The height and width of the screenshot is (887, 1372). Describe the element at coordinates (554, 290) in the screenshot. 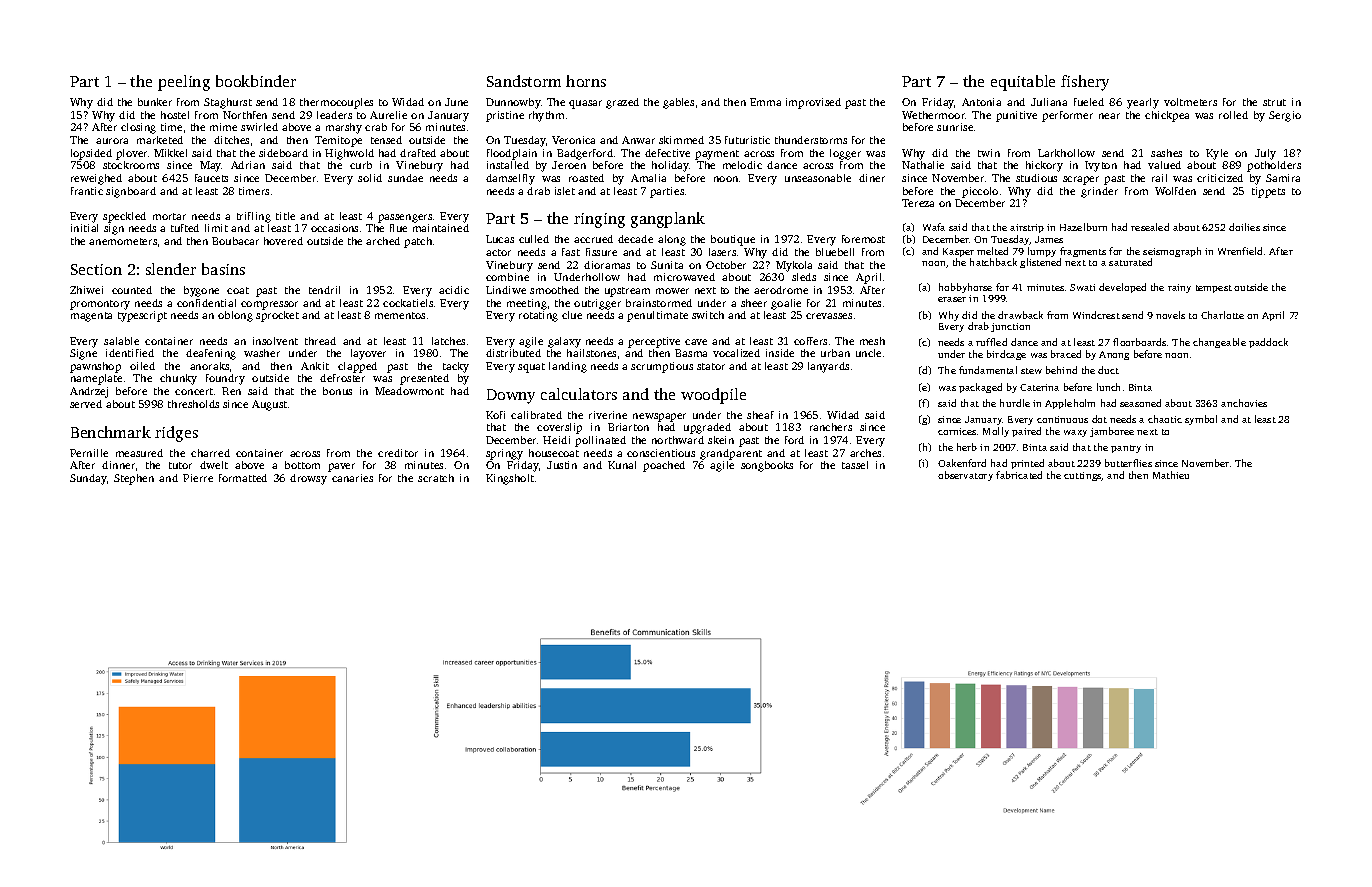

I see `smoothed` at that location.
